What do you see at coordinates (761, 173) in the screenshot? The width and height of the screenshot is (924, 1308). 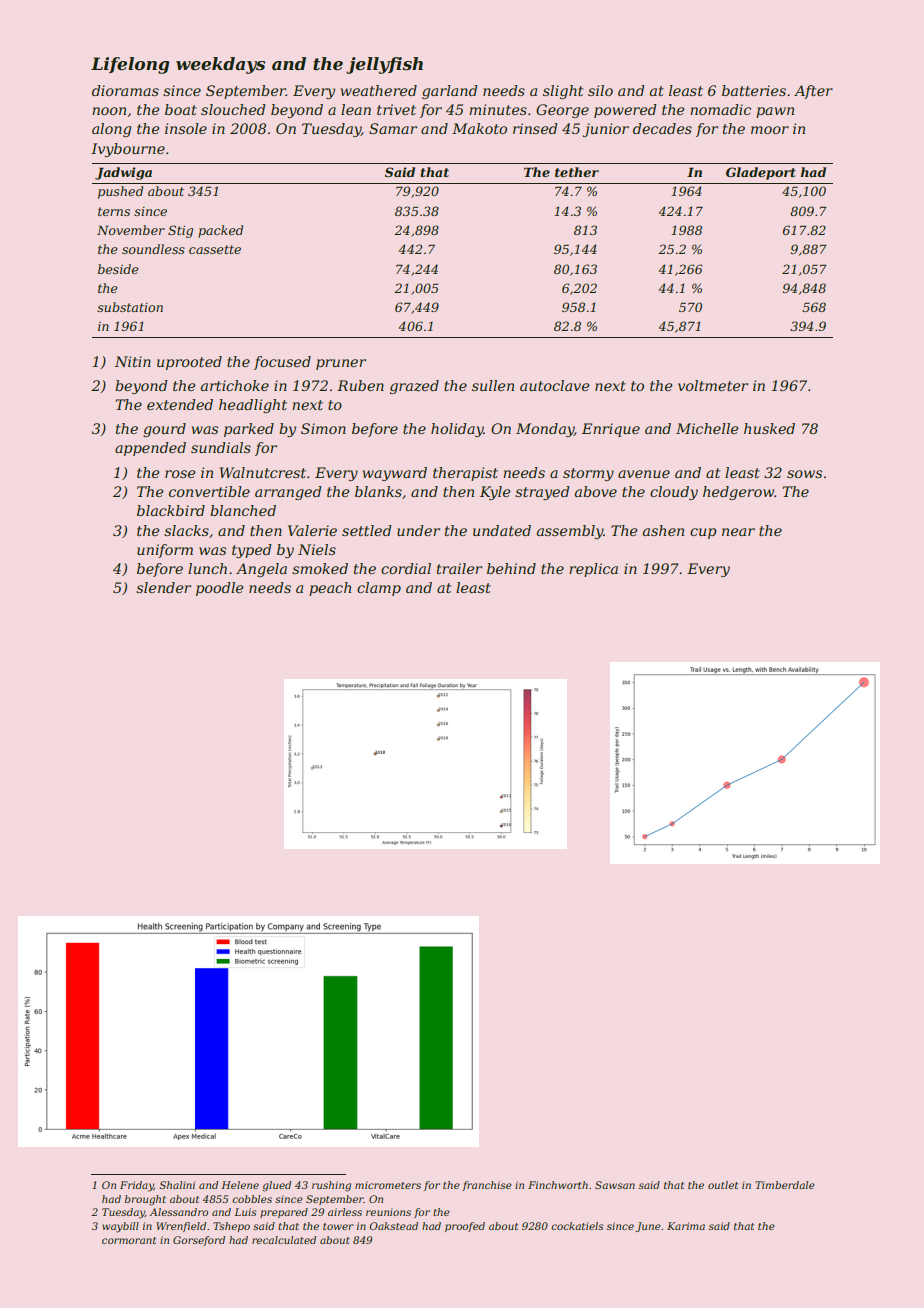 I see `Gladeport` at bounding box center [761, 173].
